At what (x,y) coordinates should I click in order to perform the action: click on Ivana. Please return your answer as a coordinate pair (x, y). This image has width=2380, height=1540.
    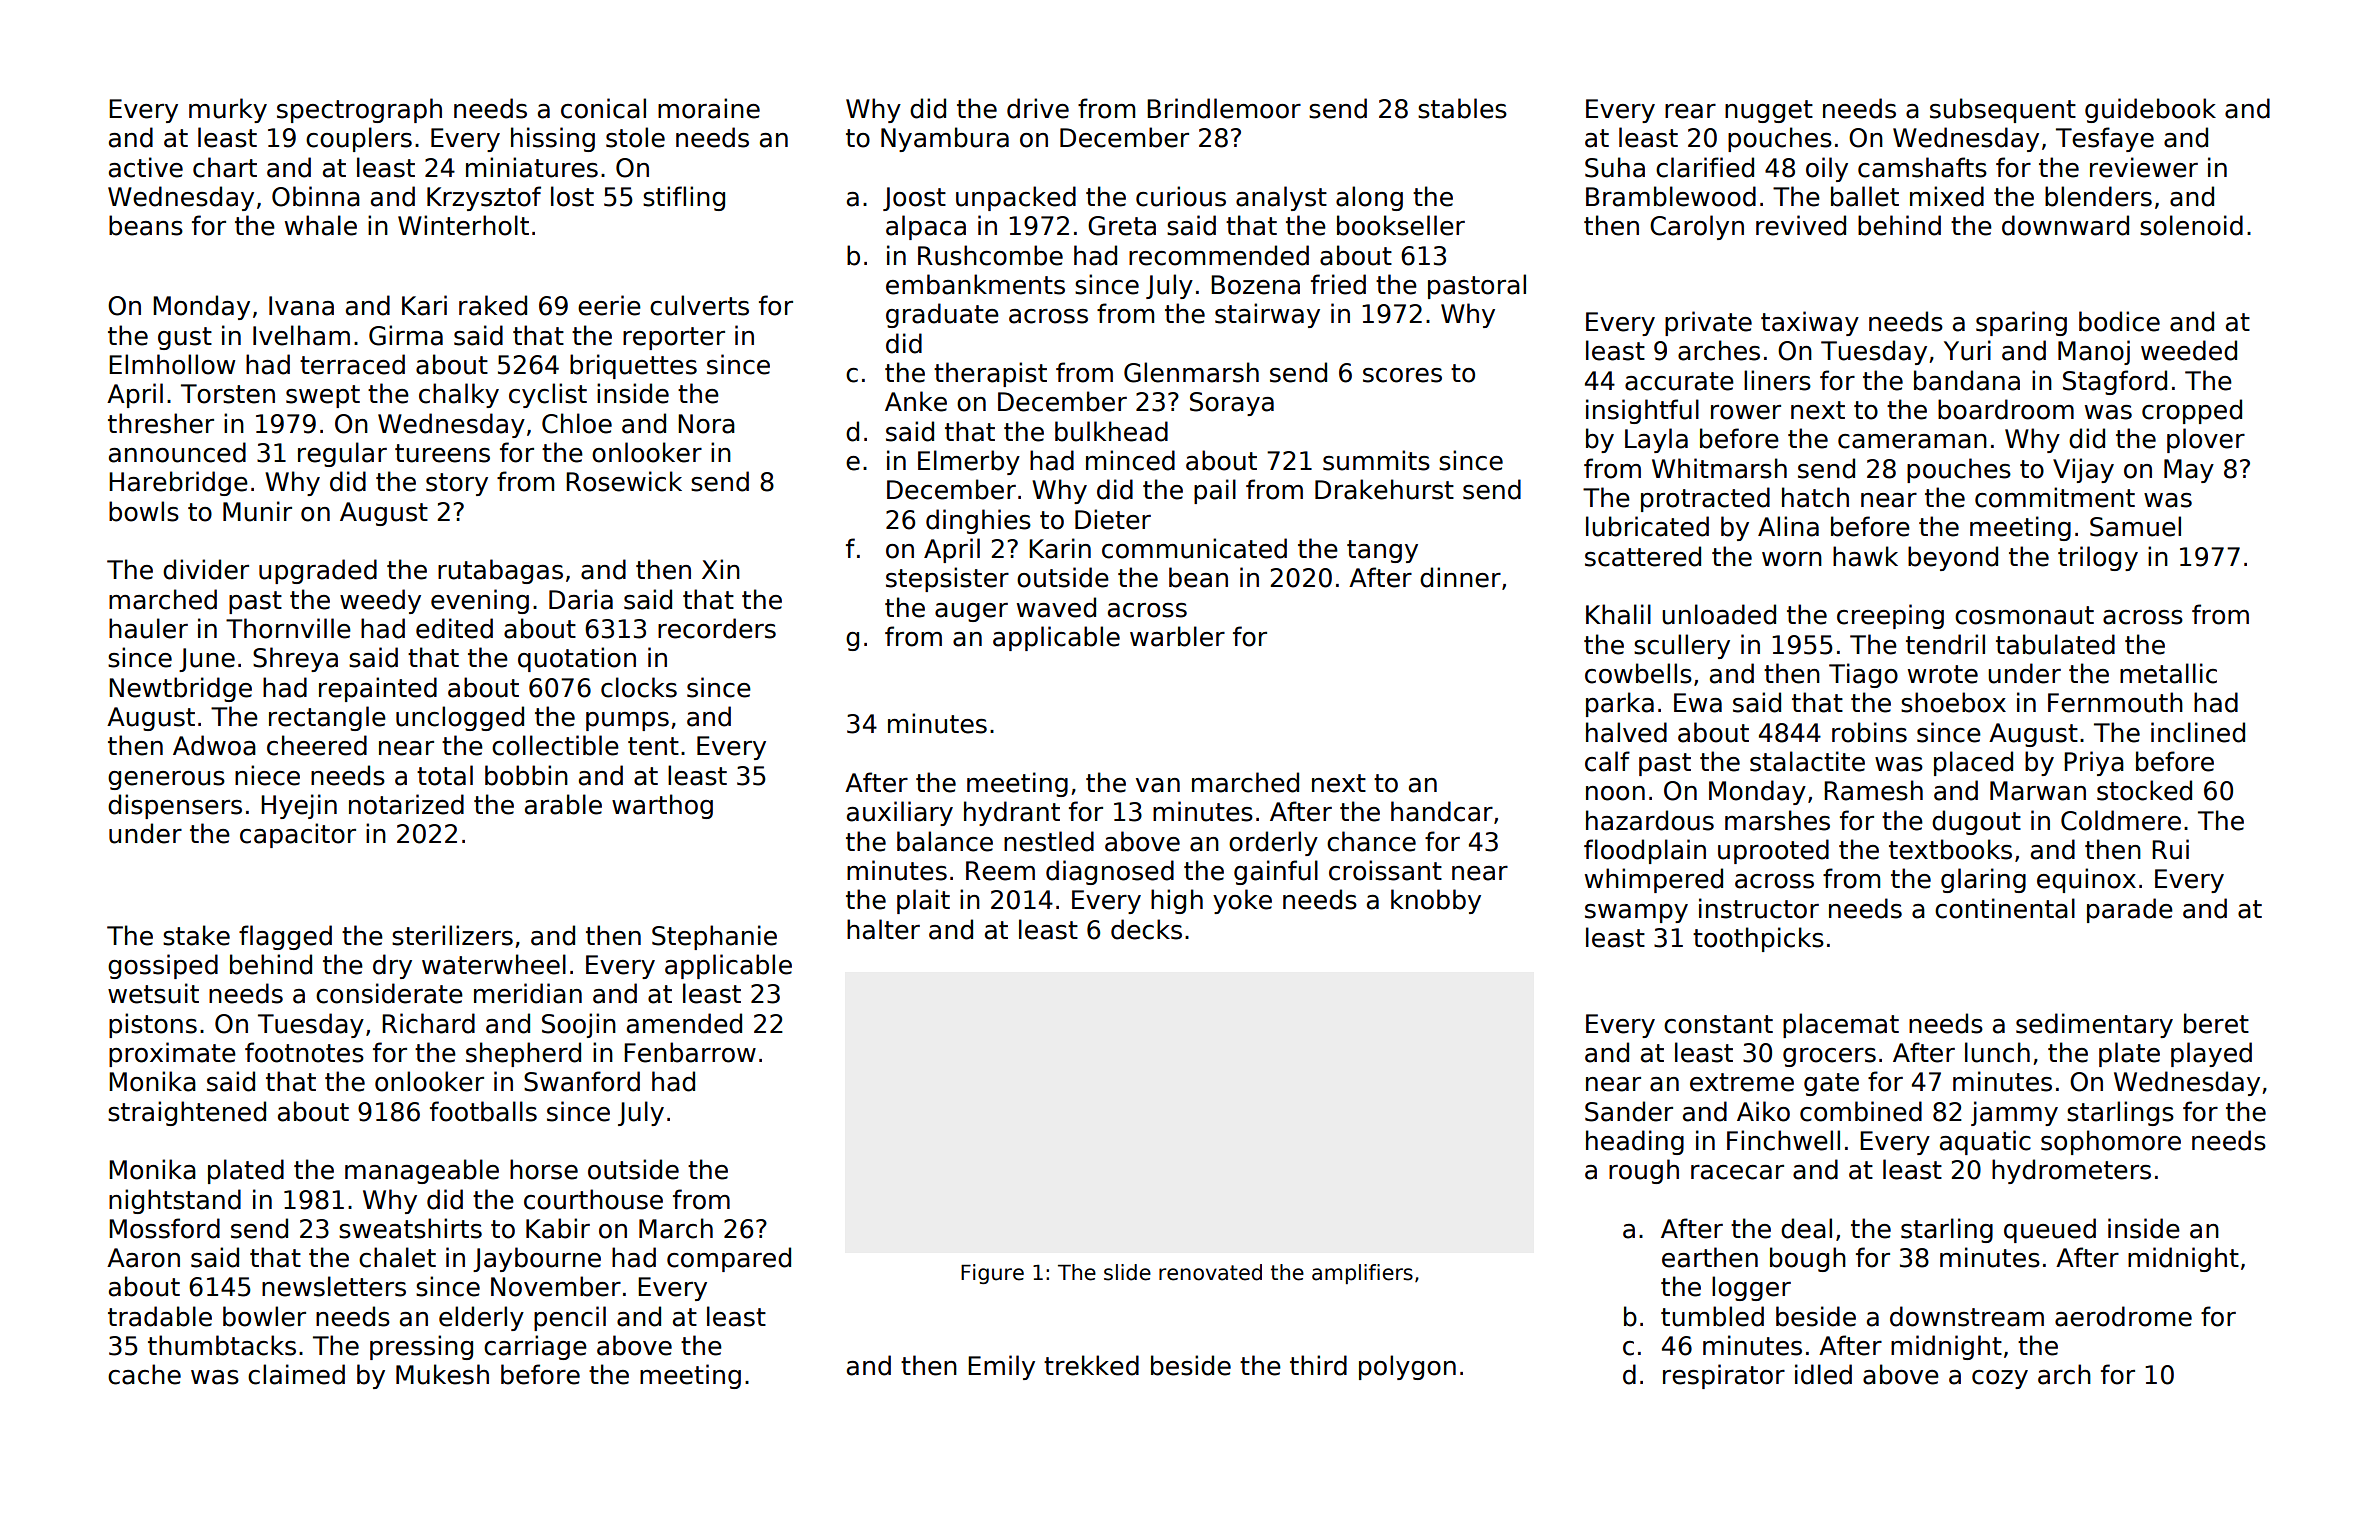
    Looking at the image, I should click on (301, 306).
